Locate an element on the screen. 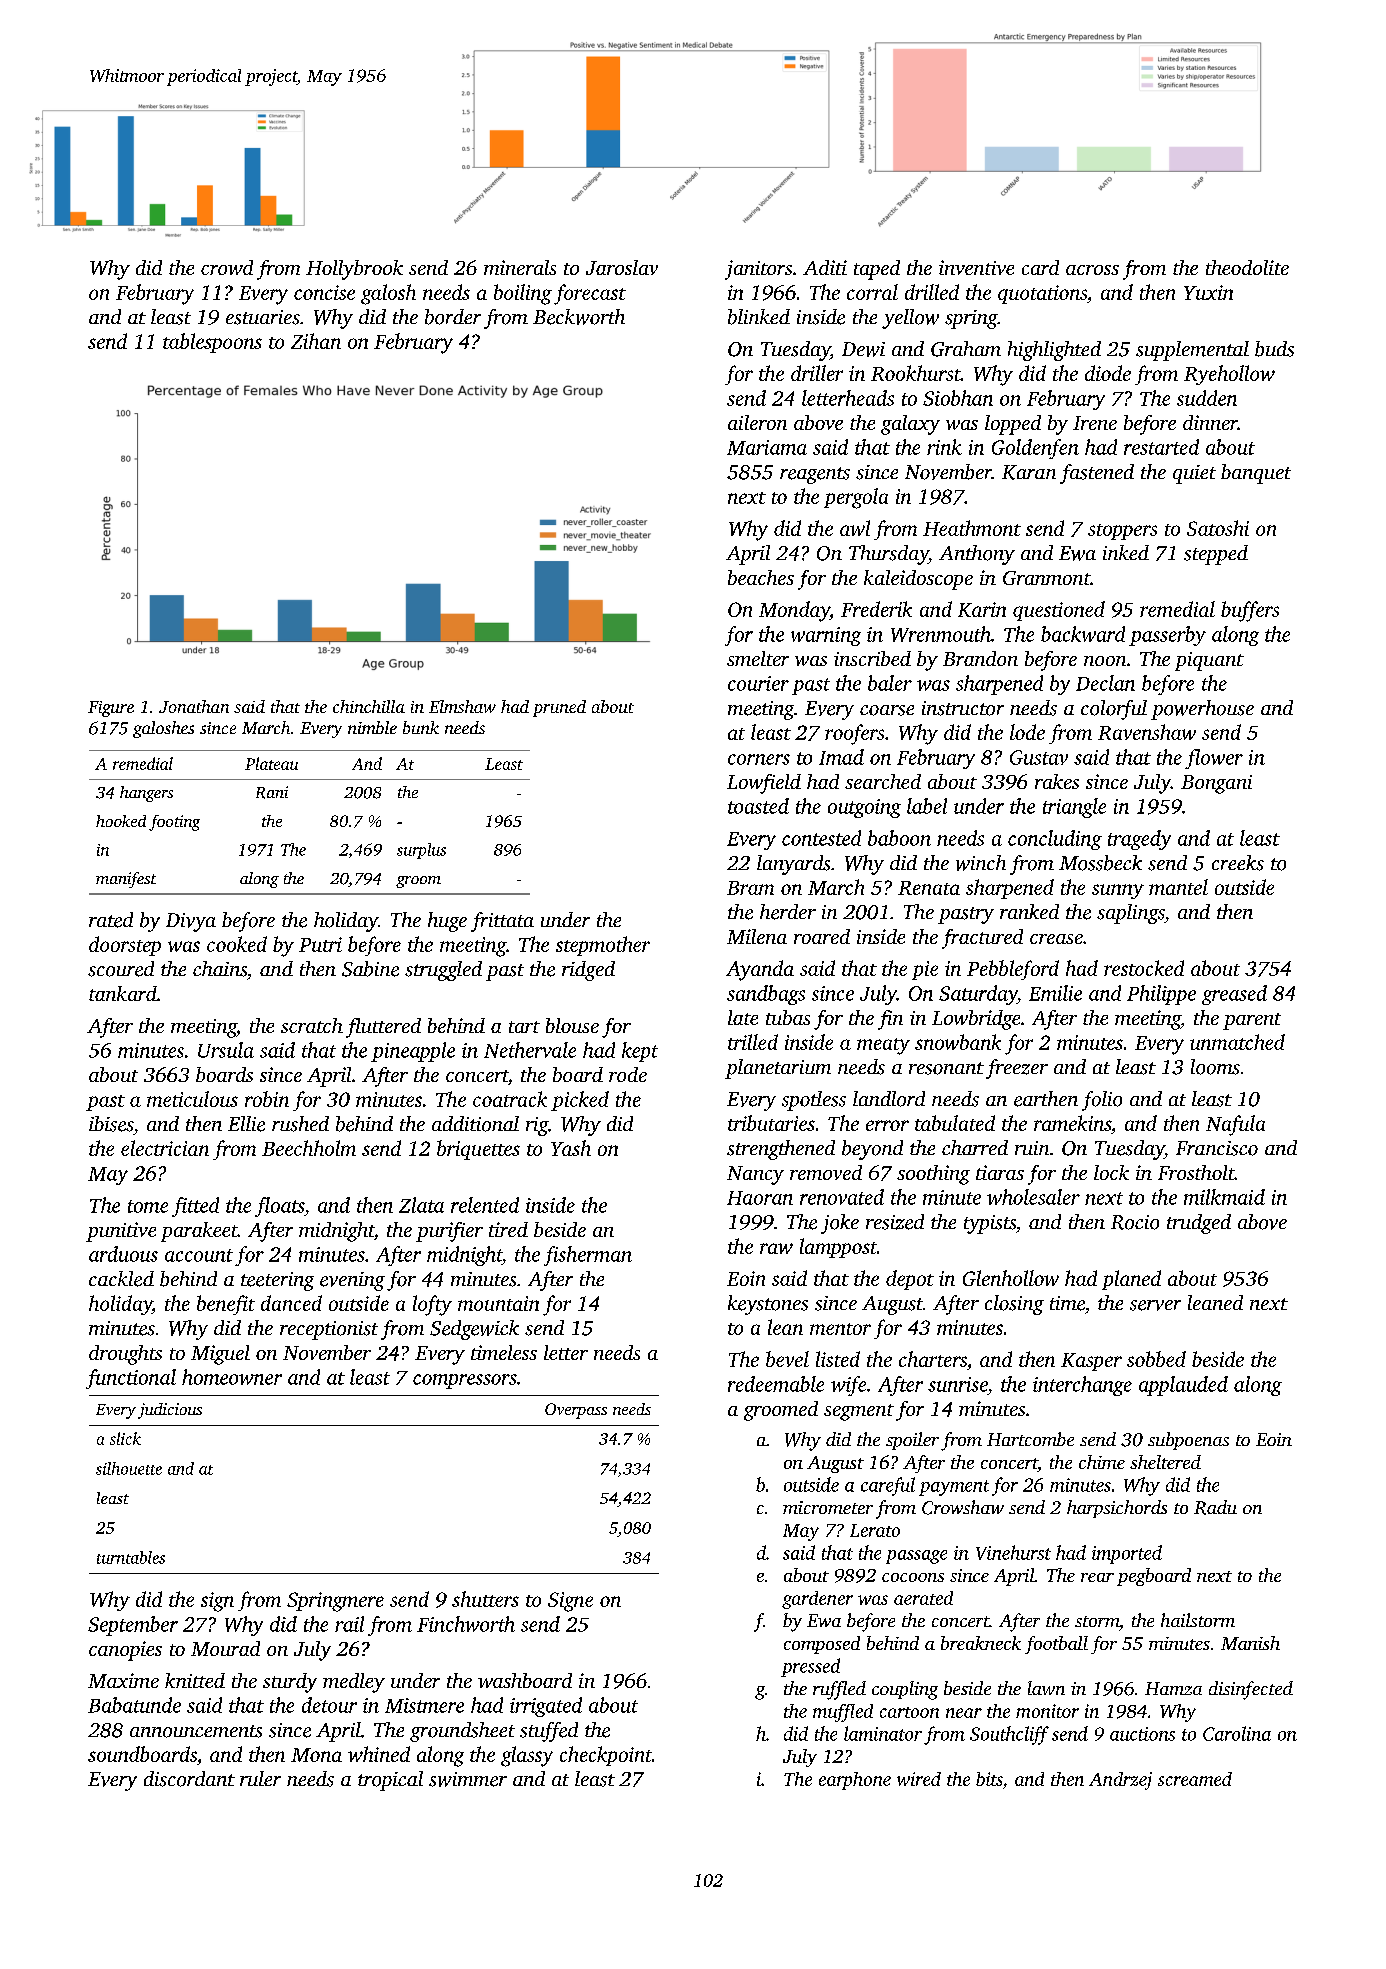 This screenshot has height=1969, width=1386. turntables is located at coordinates (131, 1557).
